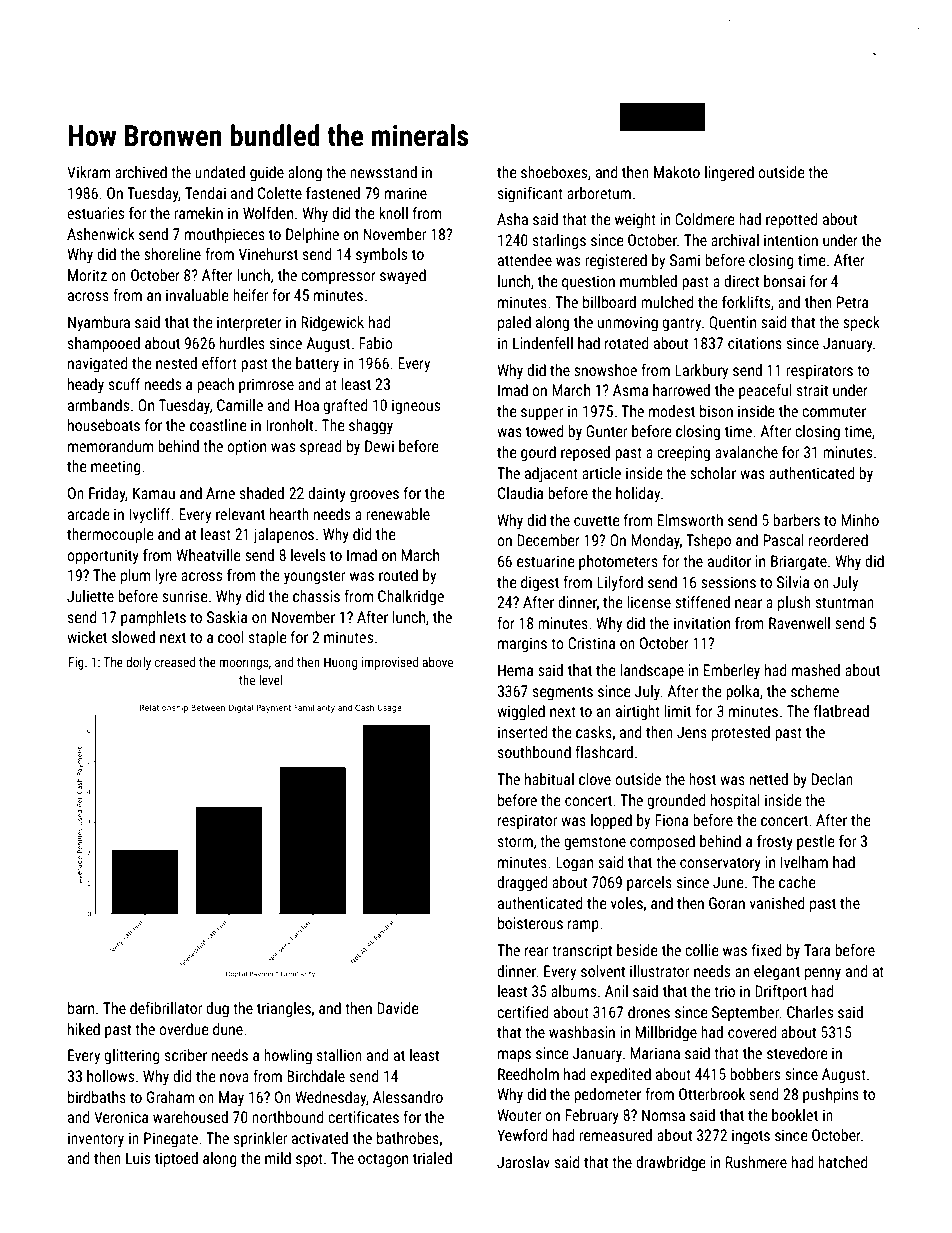 This screenshot has height=1233, width=952. Describe the element at coordinates (262, 493) in the screenshot. I see `shaded` at that location.
